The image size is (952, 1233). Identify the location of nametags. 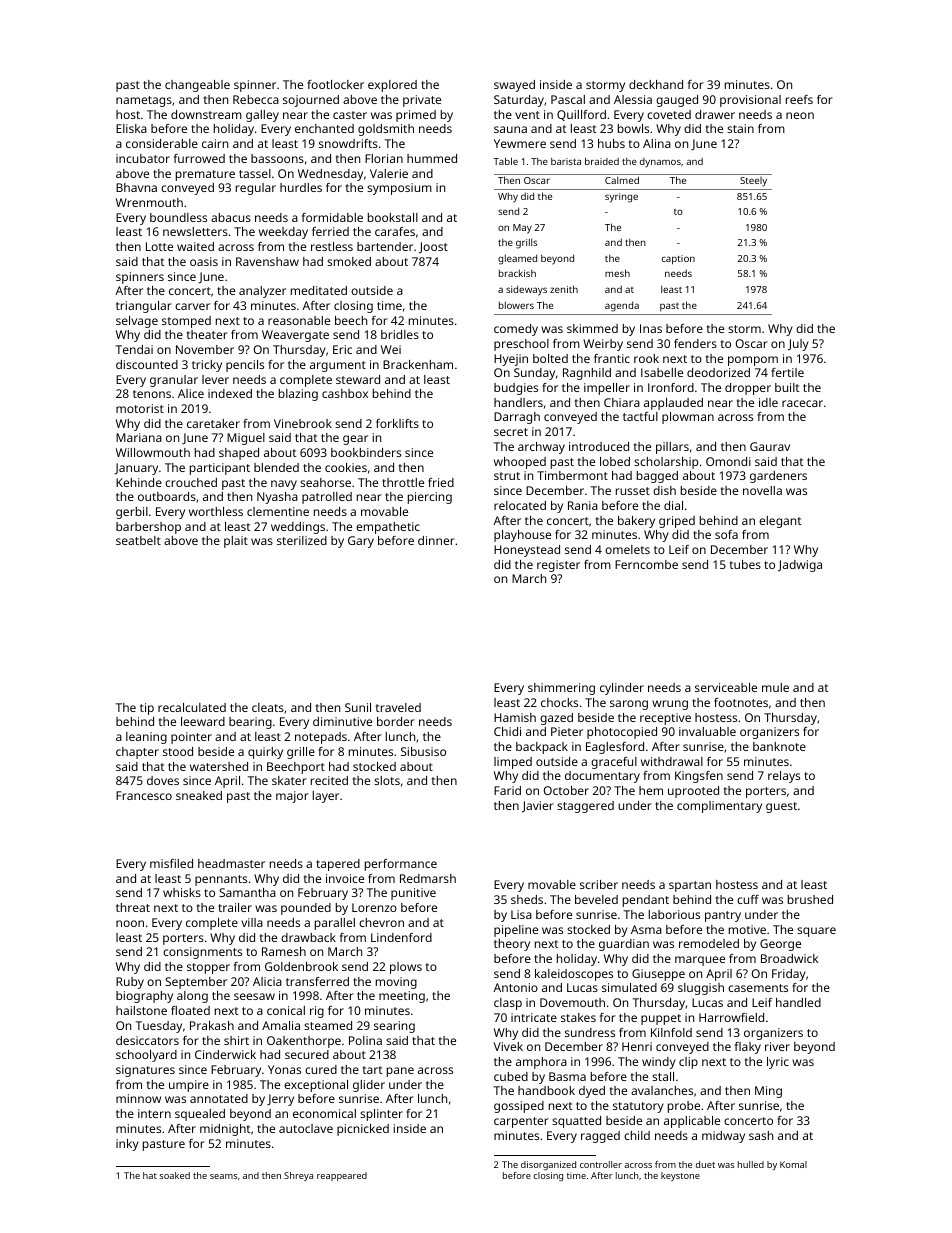
(144, 101).
